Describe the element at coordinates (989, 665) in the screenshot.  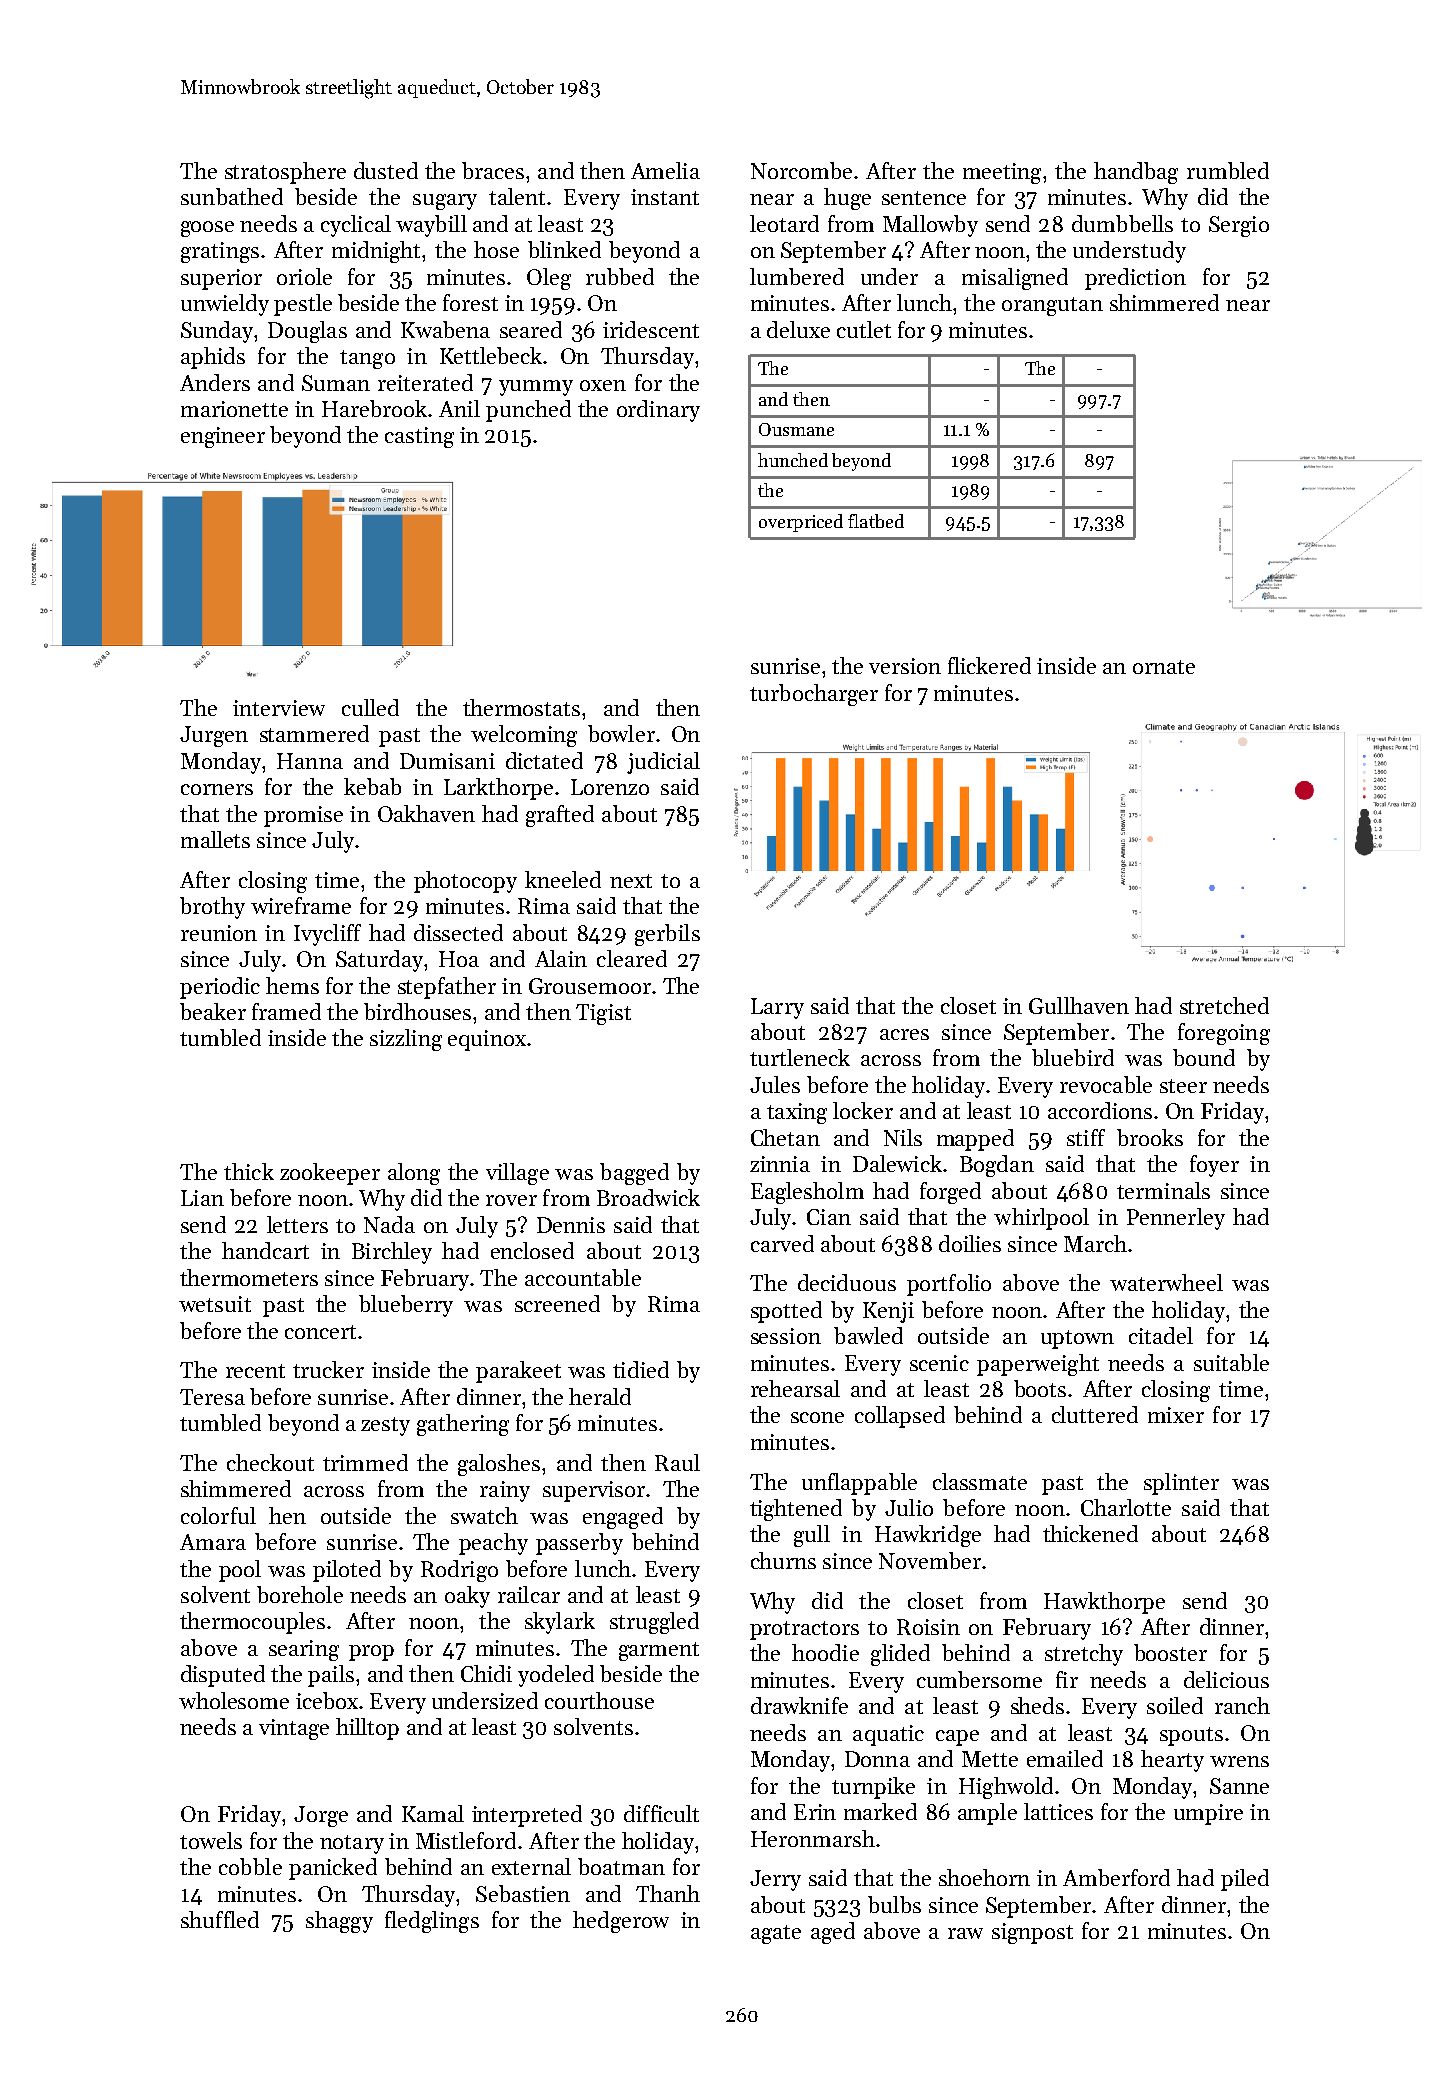
I see `flickered` at that location.
